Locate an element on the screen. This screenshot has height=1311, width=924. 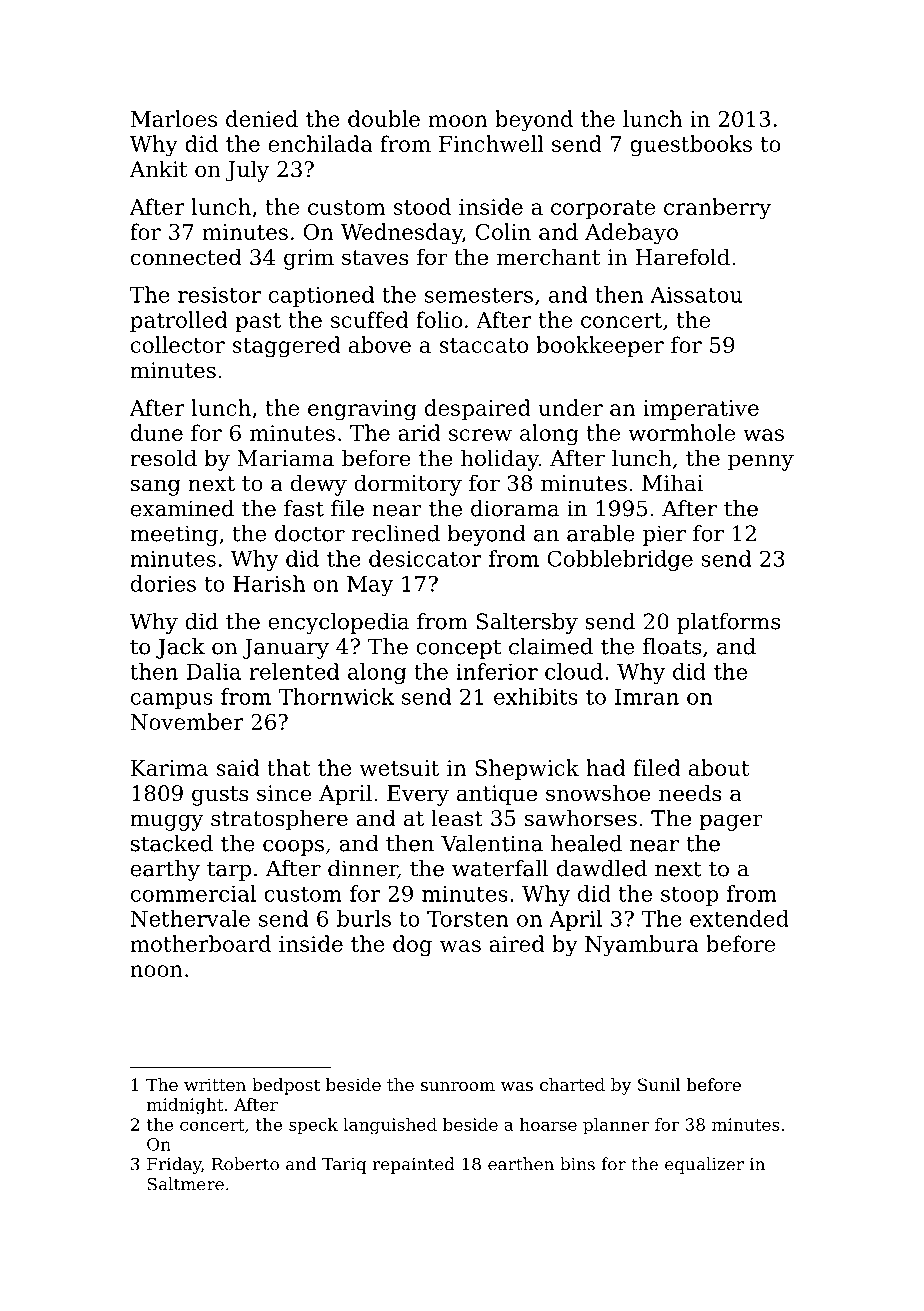
extended is located at coordinates (739, 918).
